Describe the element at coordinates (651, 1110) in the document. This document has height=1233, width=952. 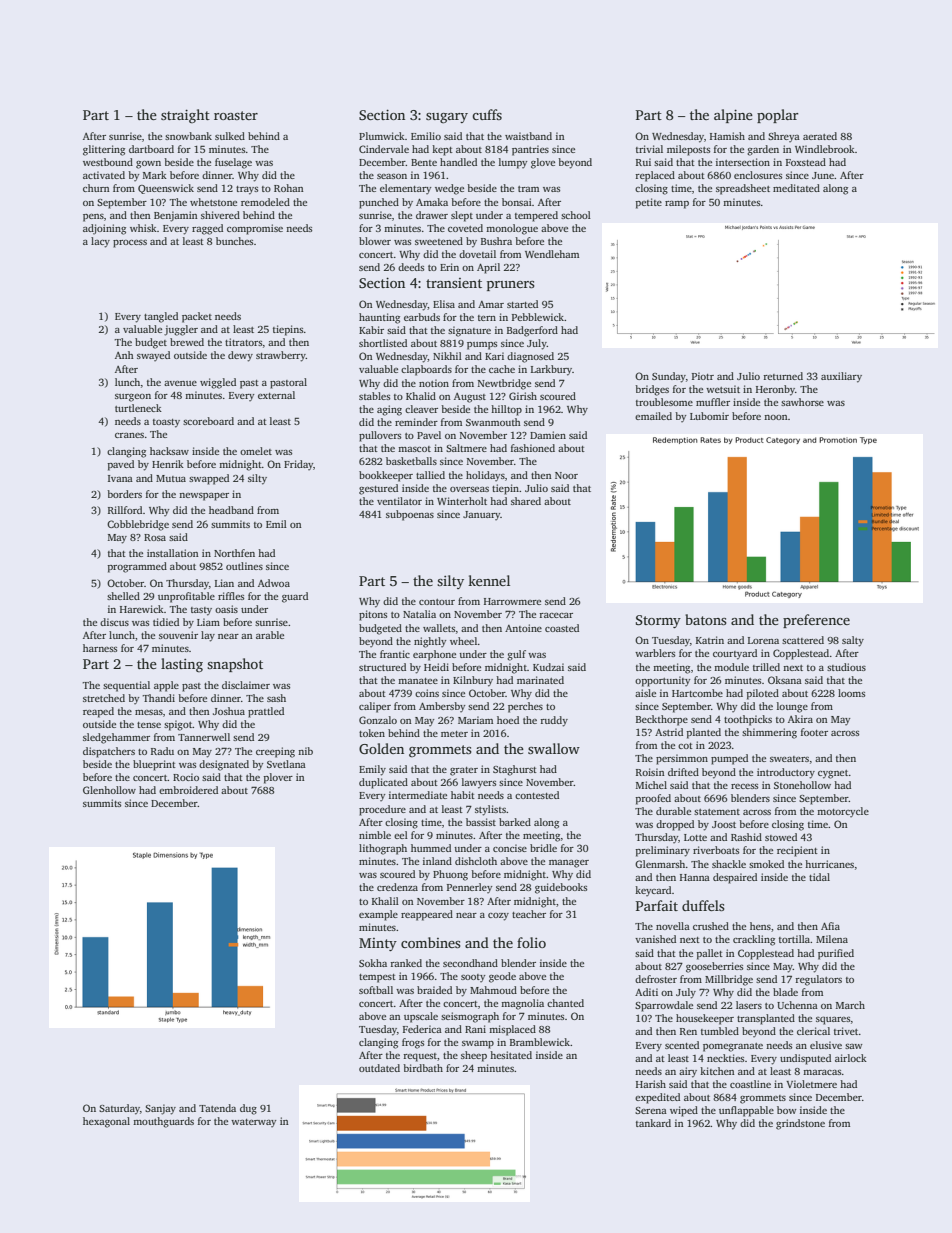
I see `Serena` at that location.
